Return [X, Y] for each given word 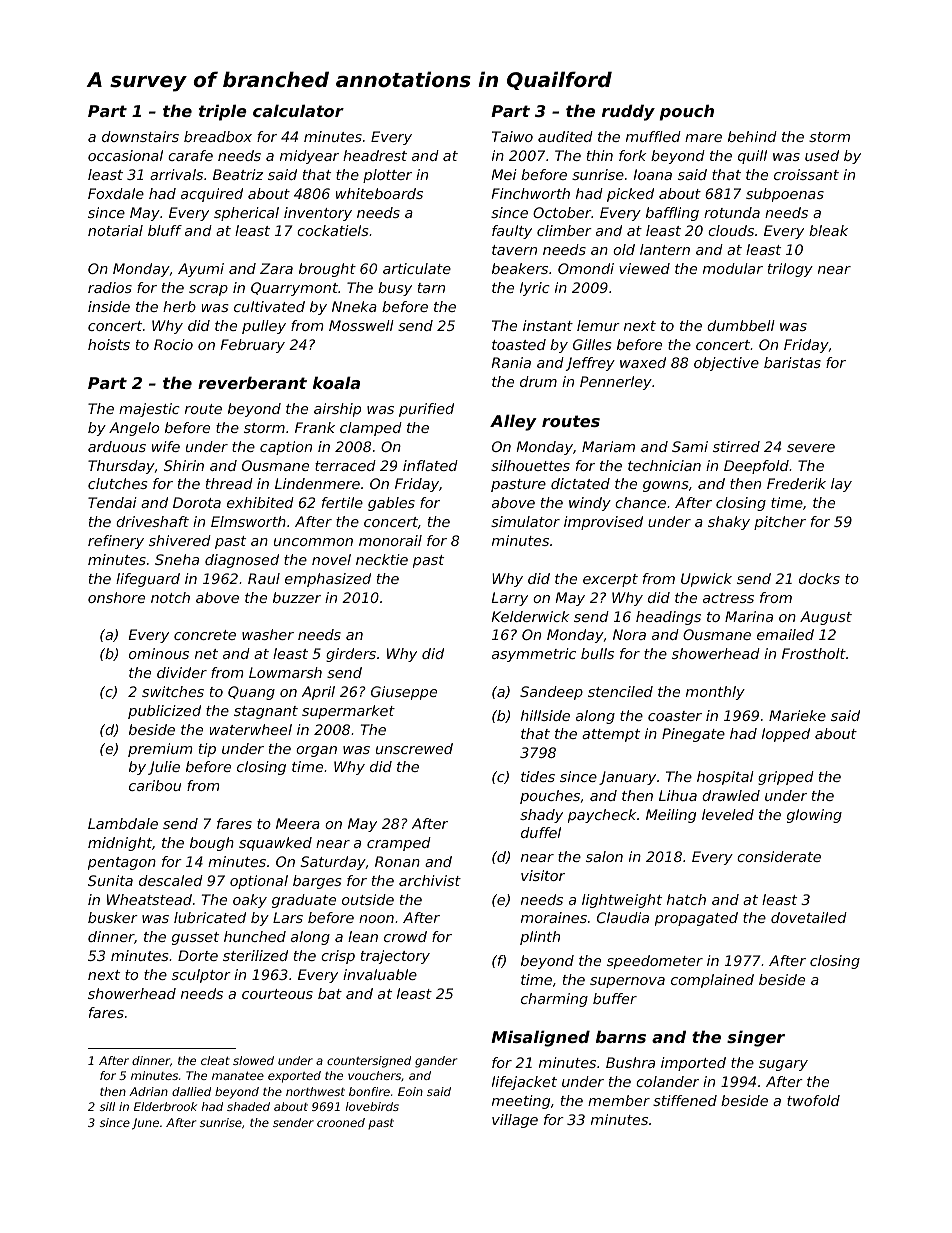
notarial [115, 230]
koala [336, 382]
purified [426, 410]
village [515, 1121]
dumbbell [741, 325]
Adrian [148, 1091]
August [826, 618]
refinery [116, 542]
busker [113, 917]
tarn [431, 288]
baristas [792, 362]
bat [330, 993]
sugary [783, 1065]
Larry [509, 599]
